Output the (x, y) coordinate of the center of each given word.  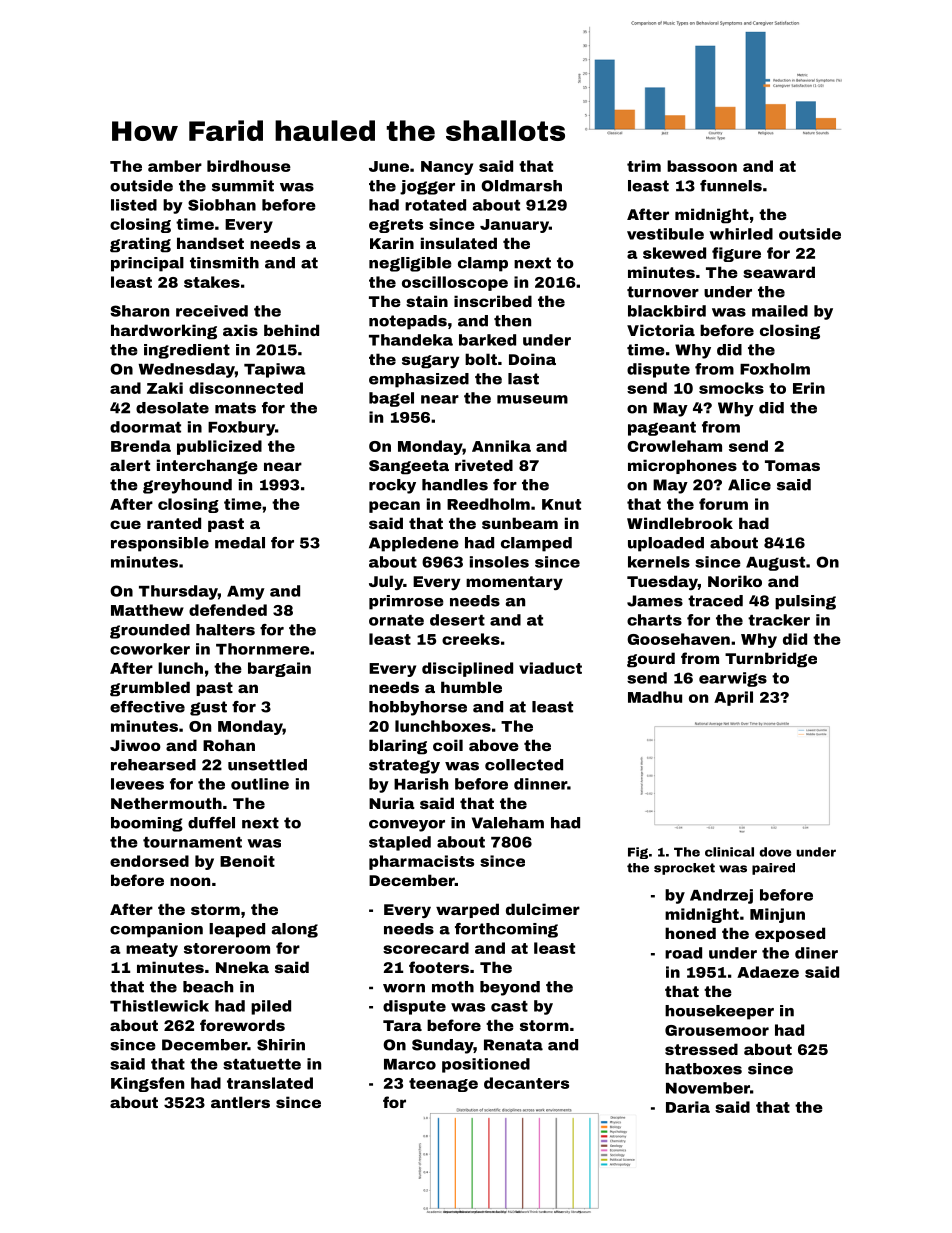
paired (773, 869)
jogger (427, 187)
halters (225, 630)
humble (471, 687)
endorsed (149, 861)
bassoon (702, 166)
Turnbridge (771, 660)
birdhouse (249, 166)
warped (467, 910)
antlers (240, 1102)
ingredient (187, 351)
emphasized (419, 380)
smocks (731, 388)
